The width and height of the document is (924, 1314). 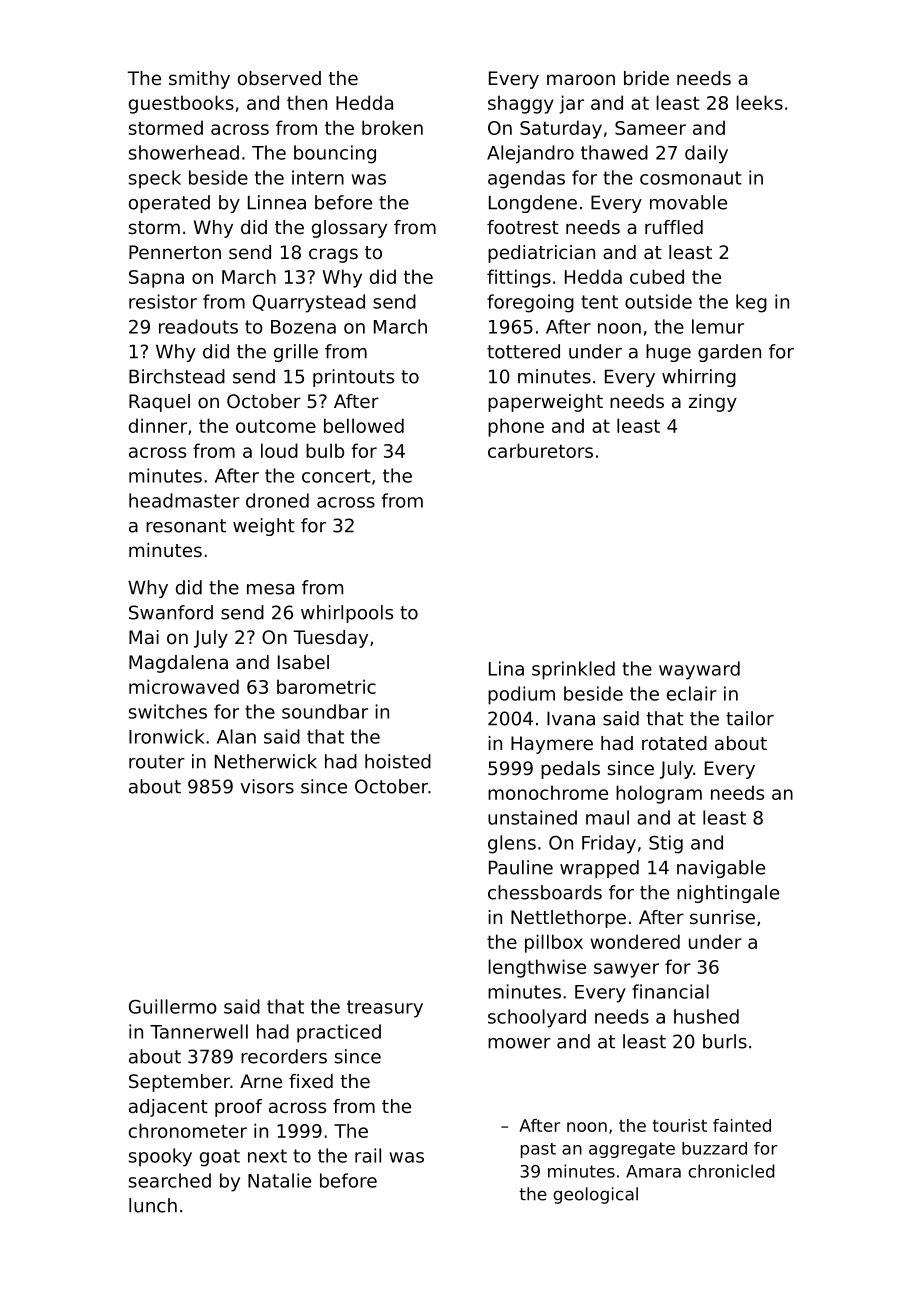 What do you see at coordinates (349, 229) in the document?
I see `glossary` at bounding box center [349, 229].
